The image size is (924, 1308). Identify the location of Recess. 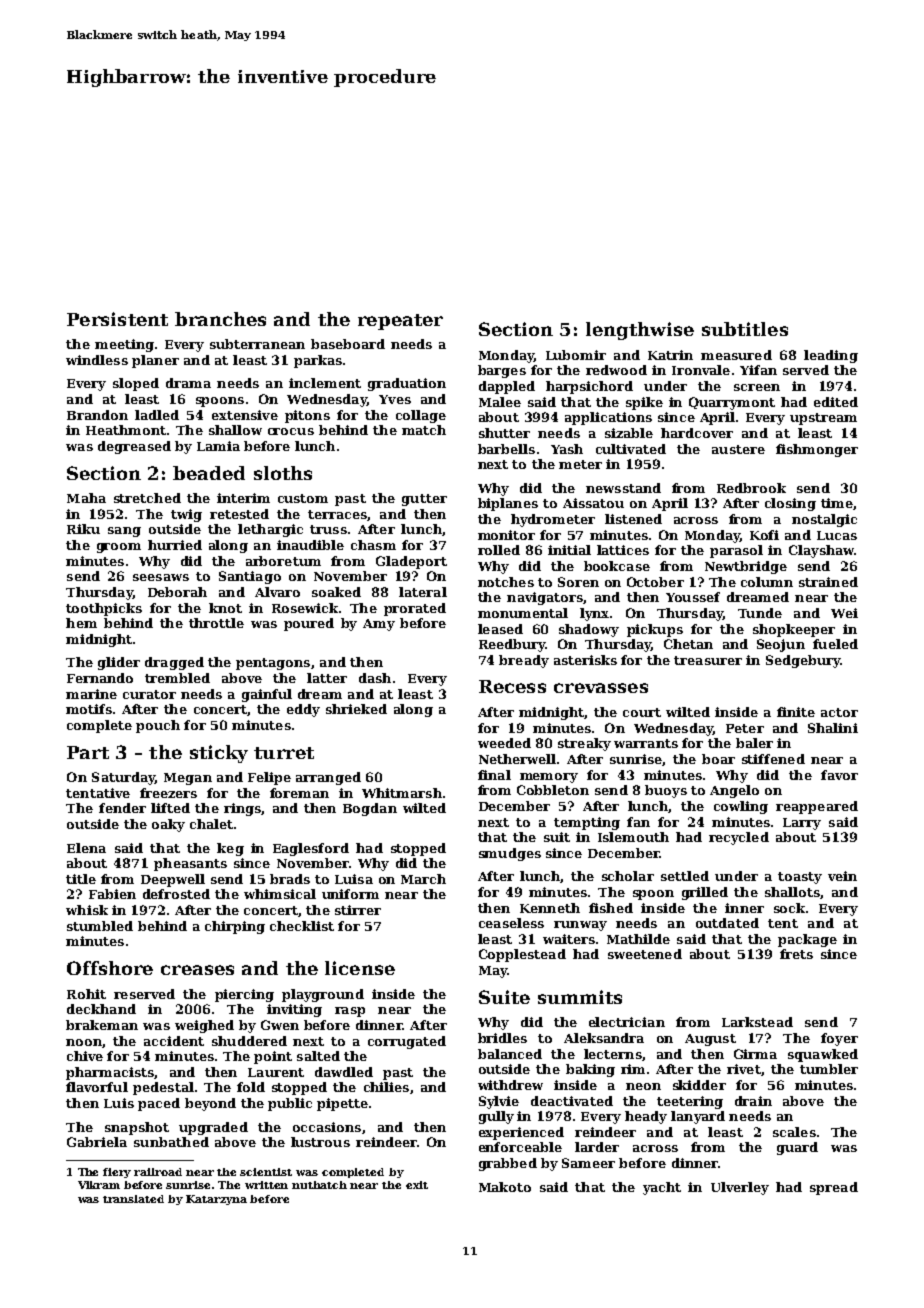
(512, 686).
